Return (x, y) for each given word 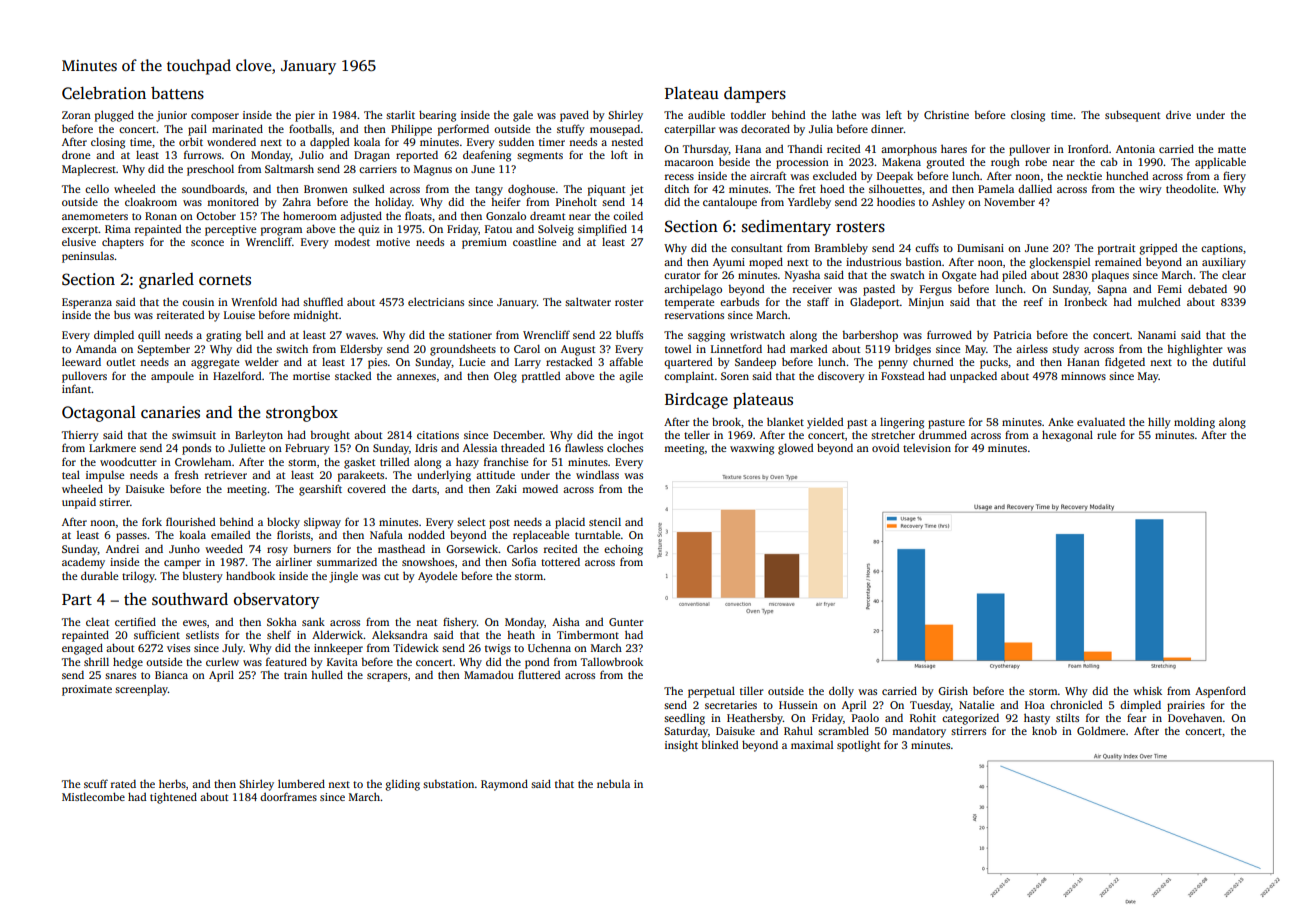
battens (177, 93)
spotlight (858, 746)
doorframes (288, 796)
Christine (946, 115)
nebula (613, 783)
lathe (844, 114)
